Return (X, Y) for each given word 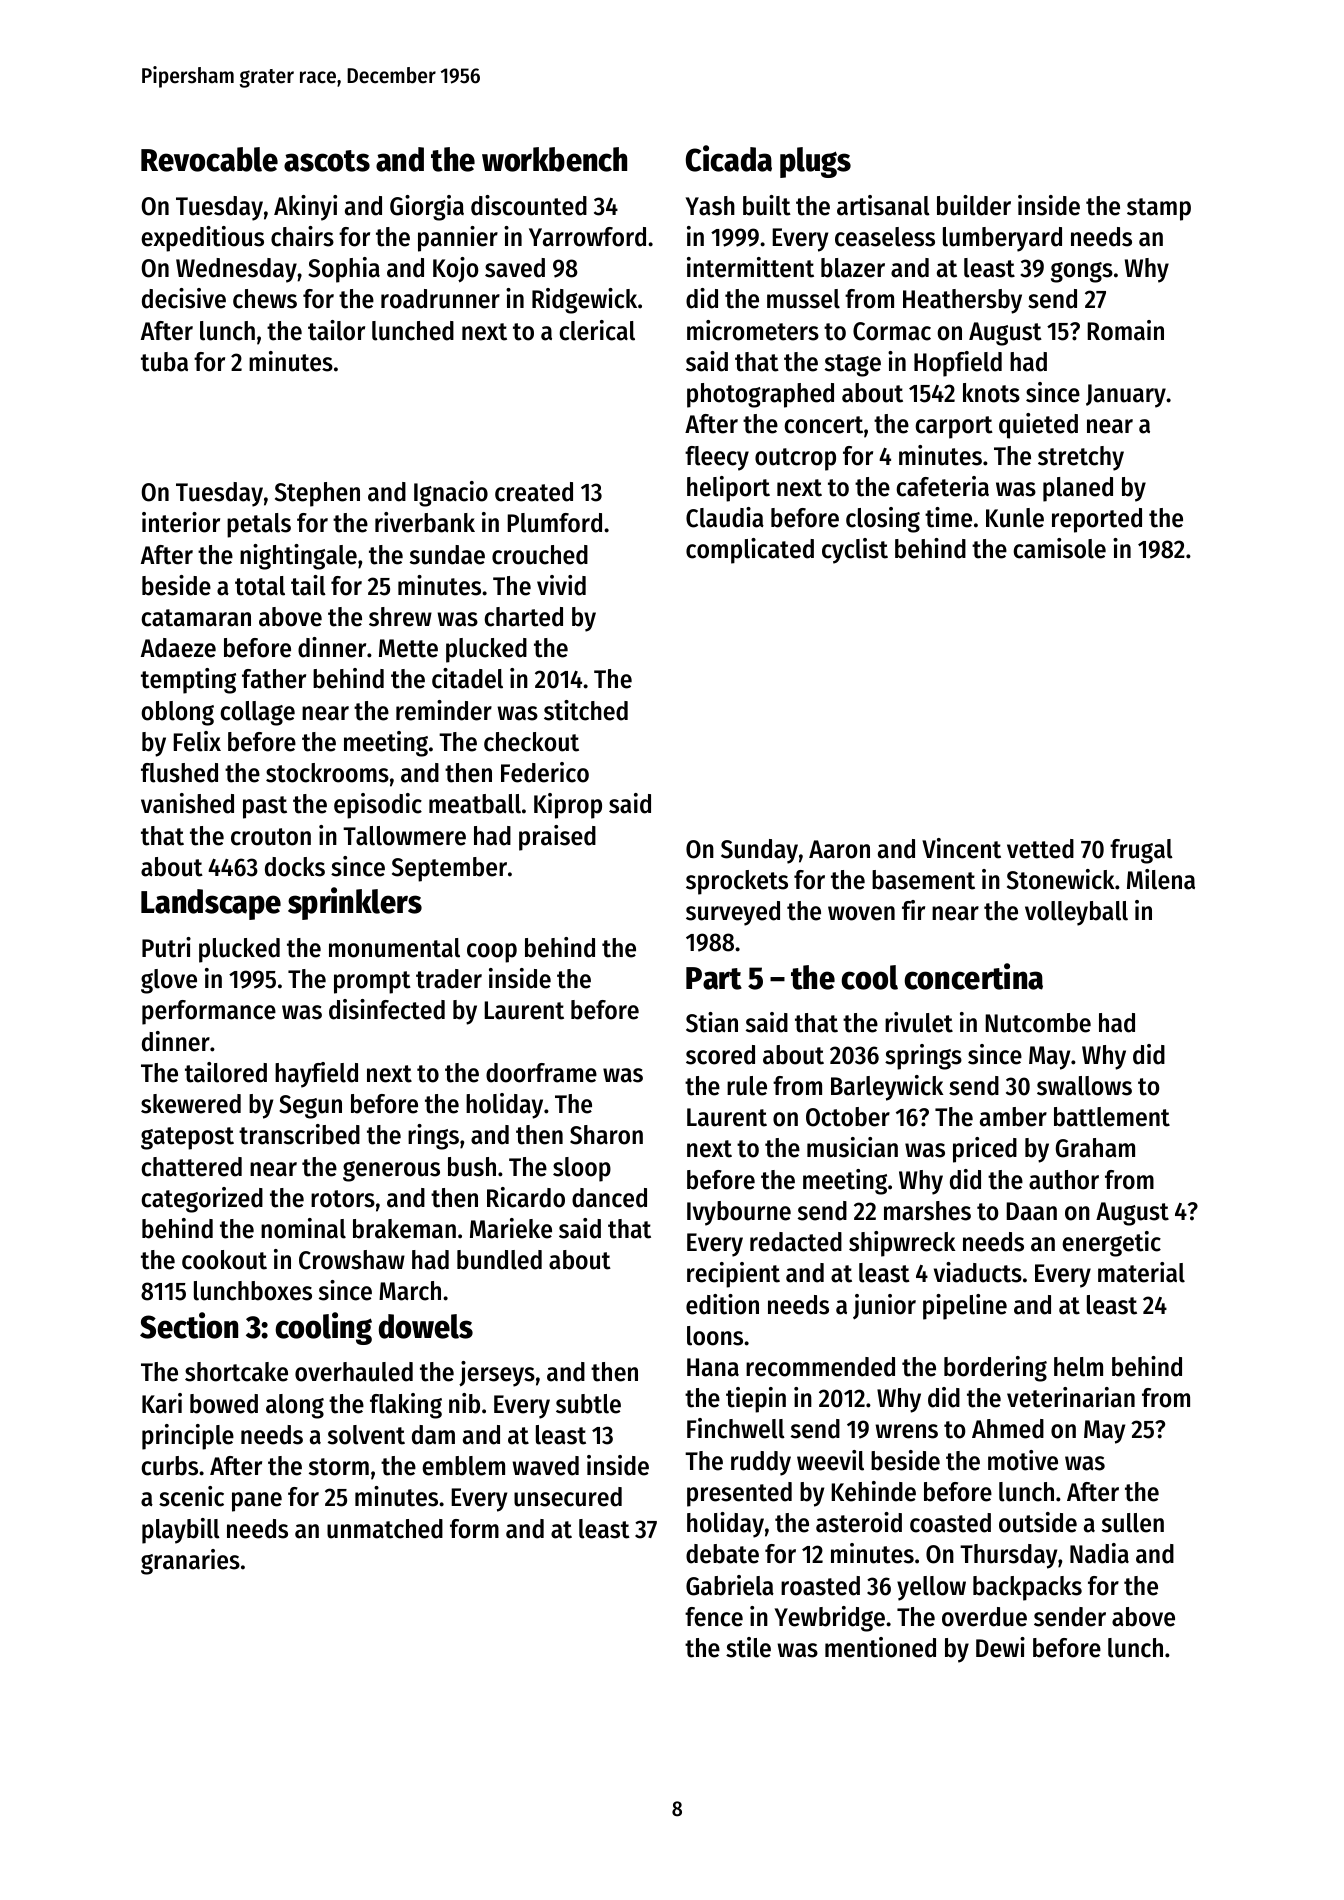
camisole (1059, 548)
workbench (554, 159)
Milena (1161, 879)
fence (714, 1617)
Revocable (209, 159)
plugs (815, 162)
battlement (1112, 1117)
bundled (499, 1260)
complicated (750, 551)
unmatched (385, 1529)
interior (181, 522)
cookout (224, 1260)
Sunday (759, 851)
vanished (187, 803)
